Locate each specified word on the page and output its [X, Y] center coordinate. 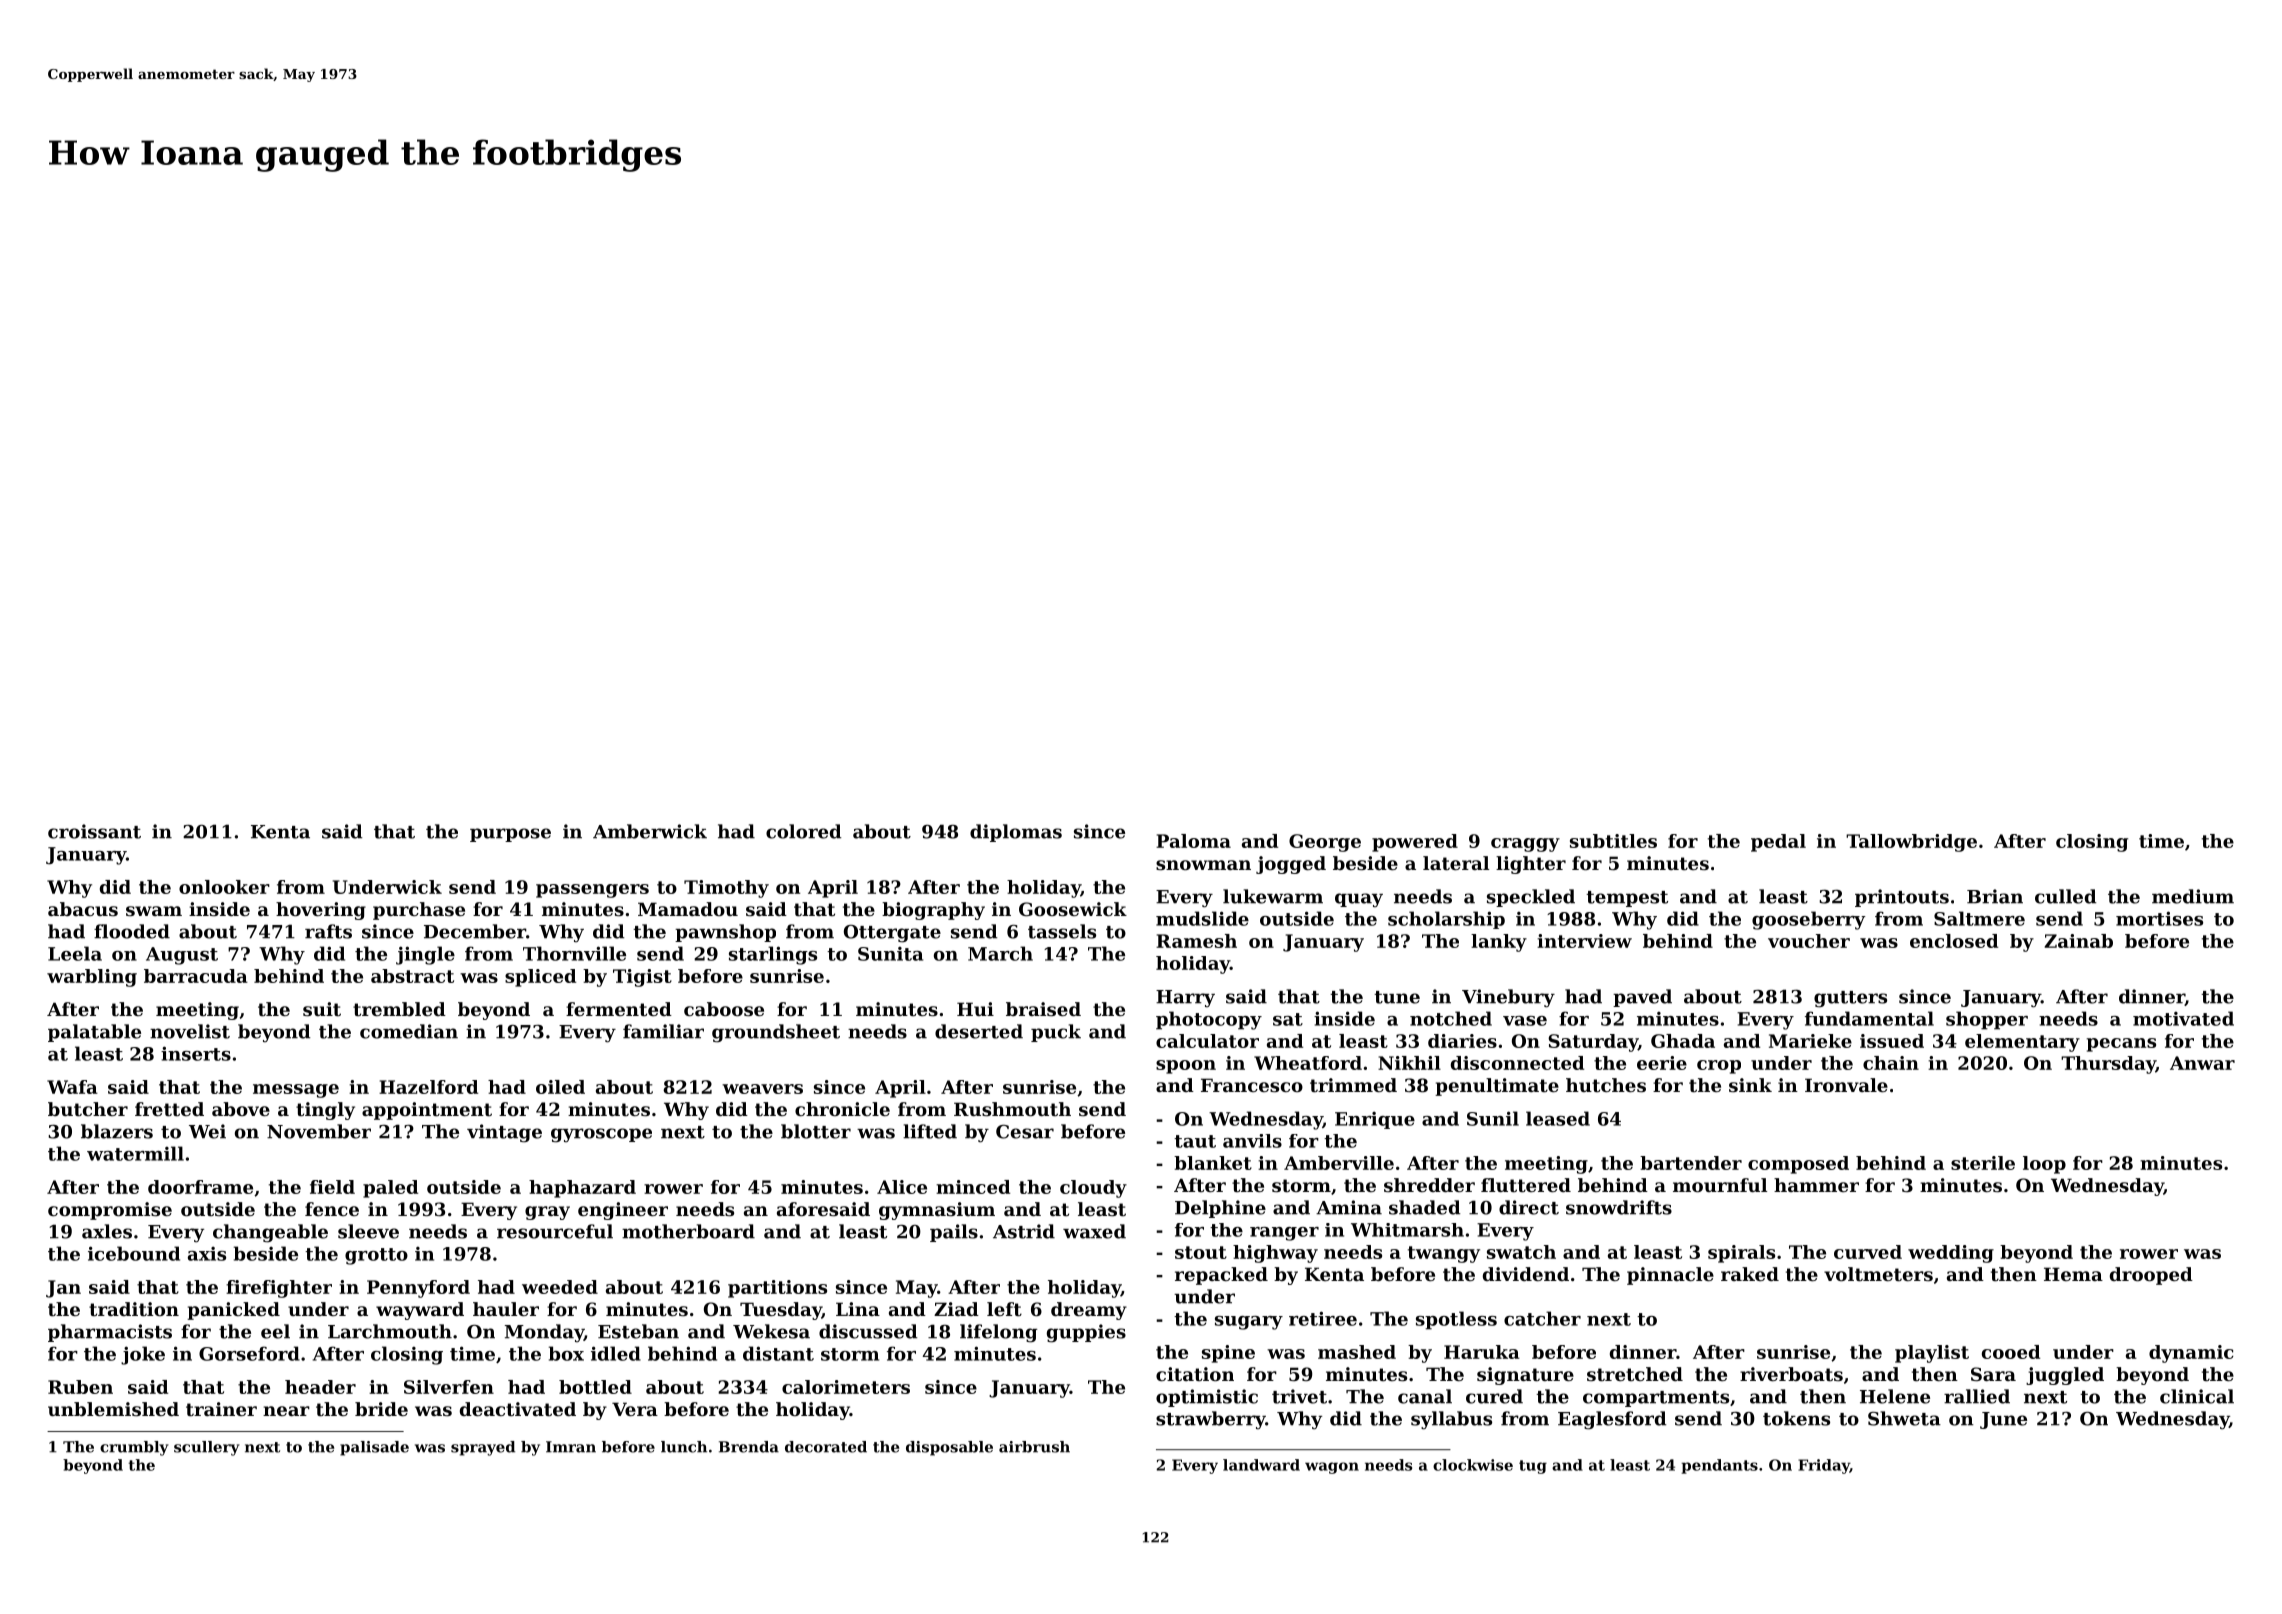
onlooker [224, 887]
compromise [110, 1211]
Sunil [1493, 1118]
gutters [1850, 999]
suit [322, 1009]
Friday [1824, 1466]
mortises [2159, 918]
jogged [1291, 865]
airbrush [1034, 1447]
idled [616, 1353]
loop [2044, 1165]
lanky [1499, 943]
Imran [571, 1447]
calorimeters [846, 1387]
